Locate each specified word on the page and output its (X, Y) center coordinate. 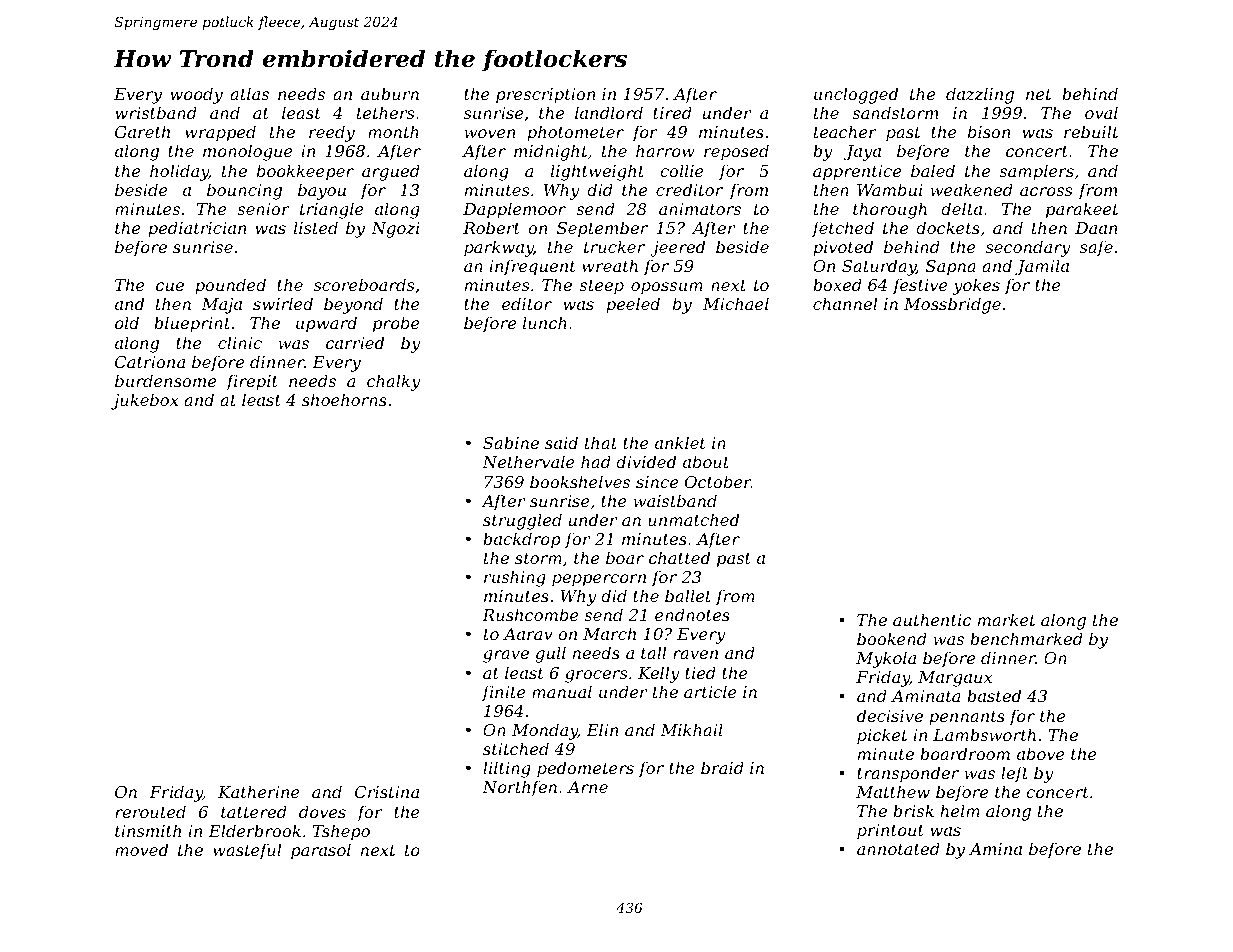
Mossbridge (952, 305)
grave (506, 656)
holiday (179, 172)
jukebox (144, 401)
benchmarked (1026, 638)
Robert (491, 227)
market (1007, 619)
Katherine (259, 791)
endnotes (692, 614)
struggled (522, 521)
